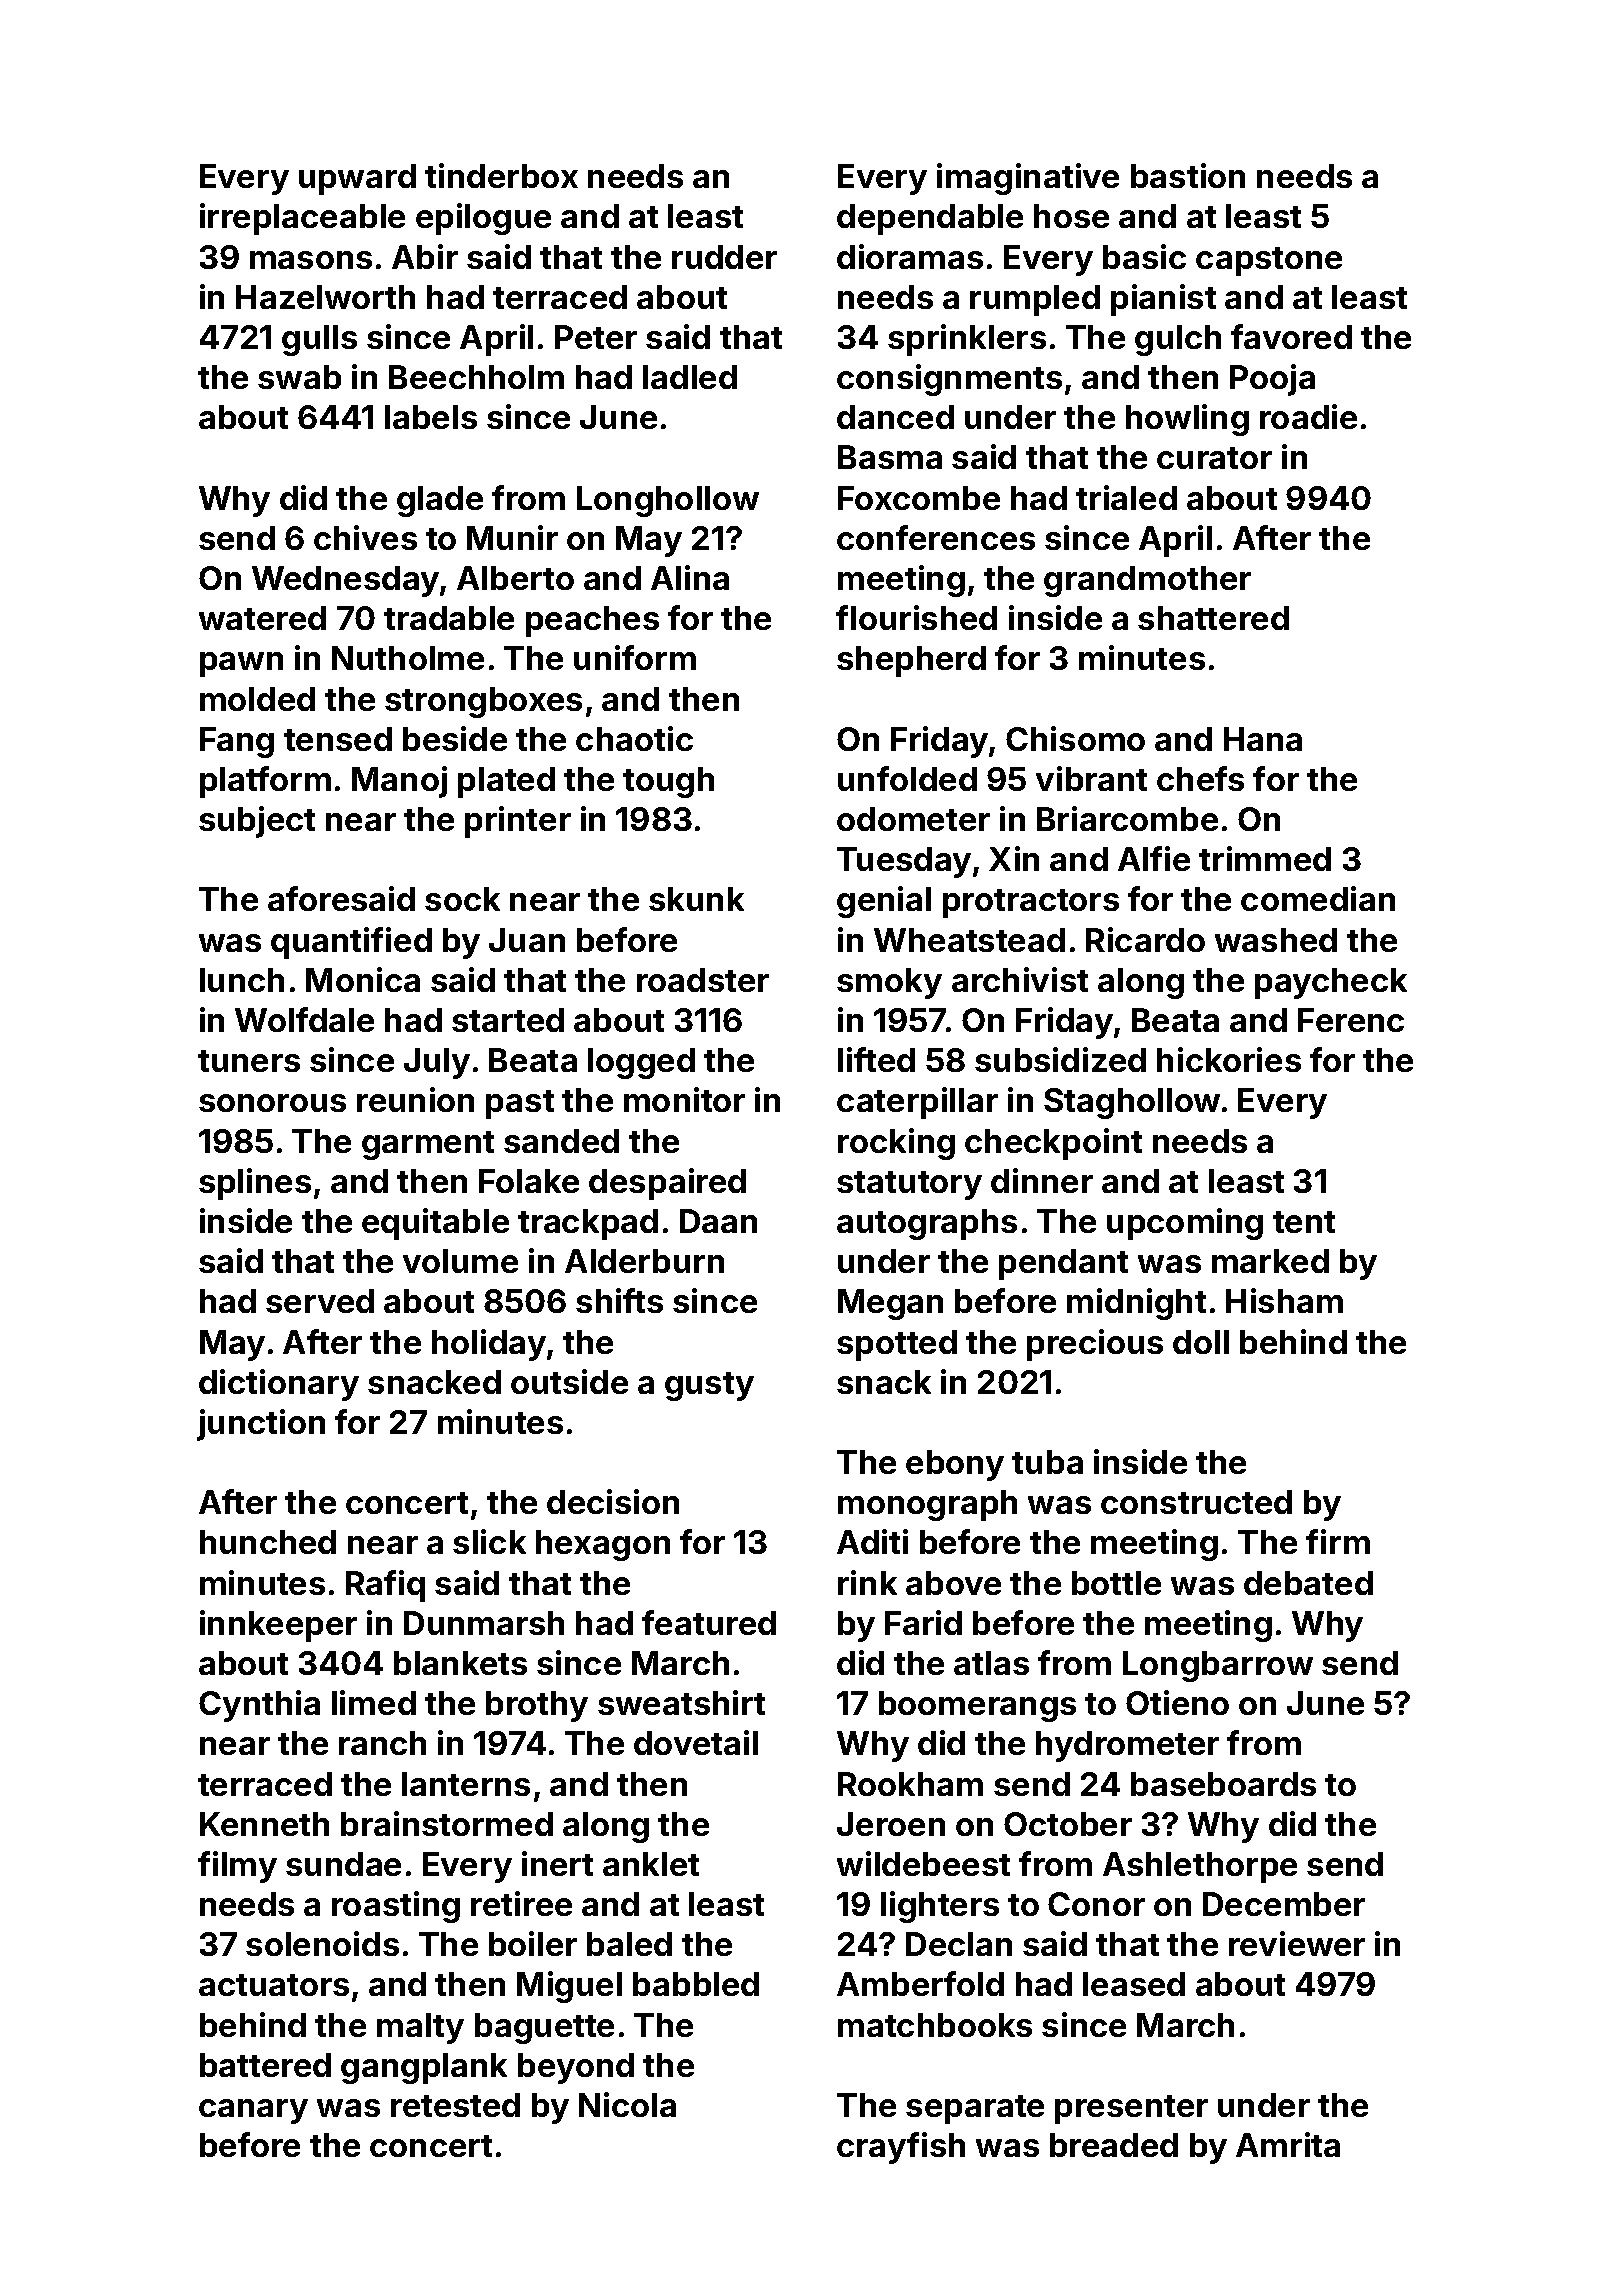 Image resolution: width=1620 pixels, height=2292 pixels. Describe the element at coordinates (876, 1059) in the document. I see `lifted` at that location.
